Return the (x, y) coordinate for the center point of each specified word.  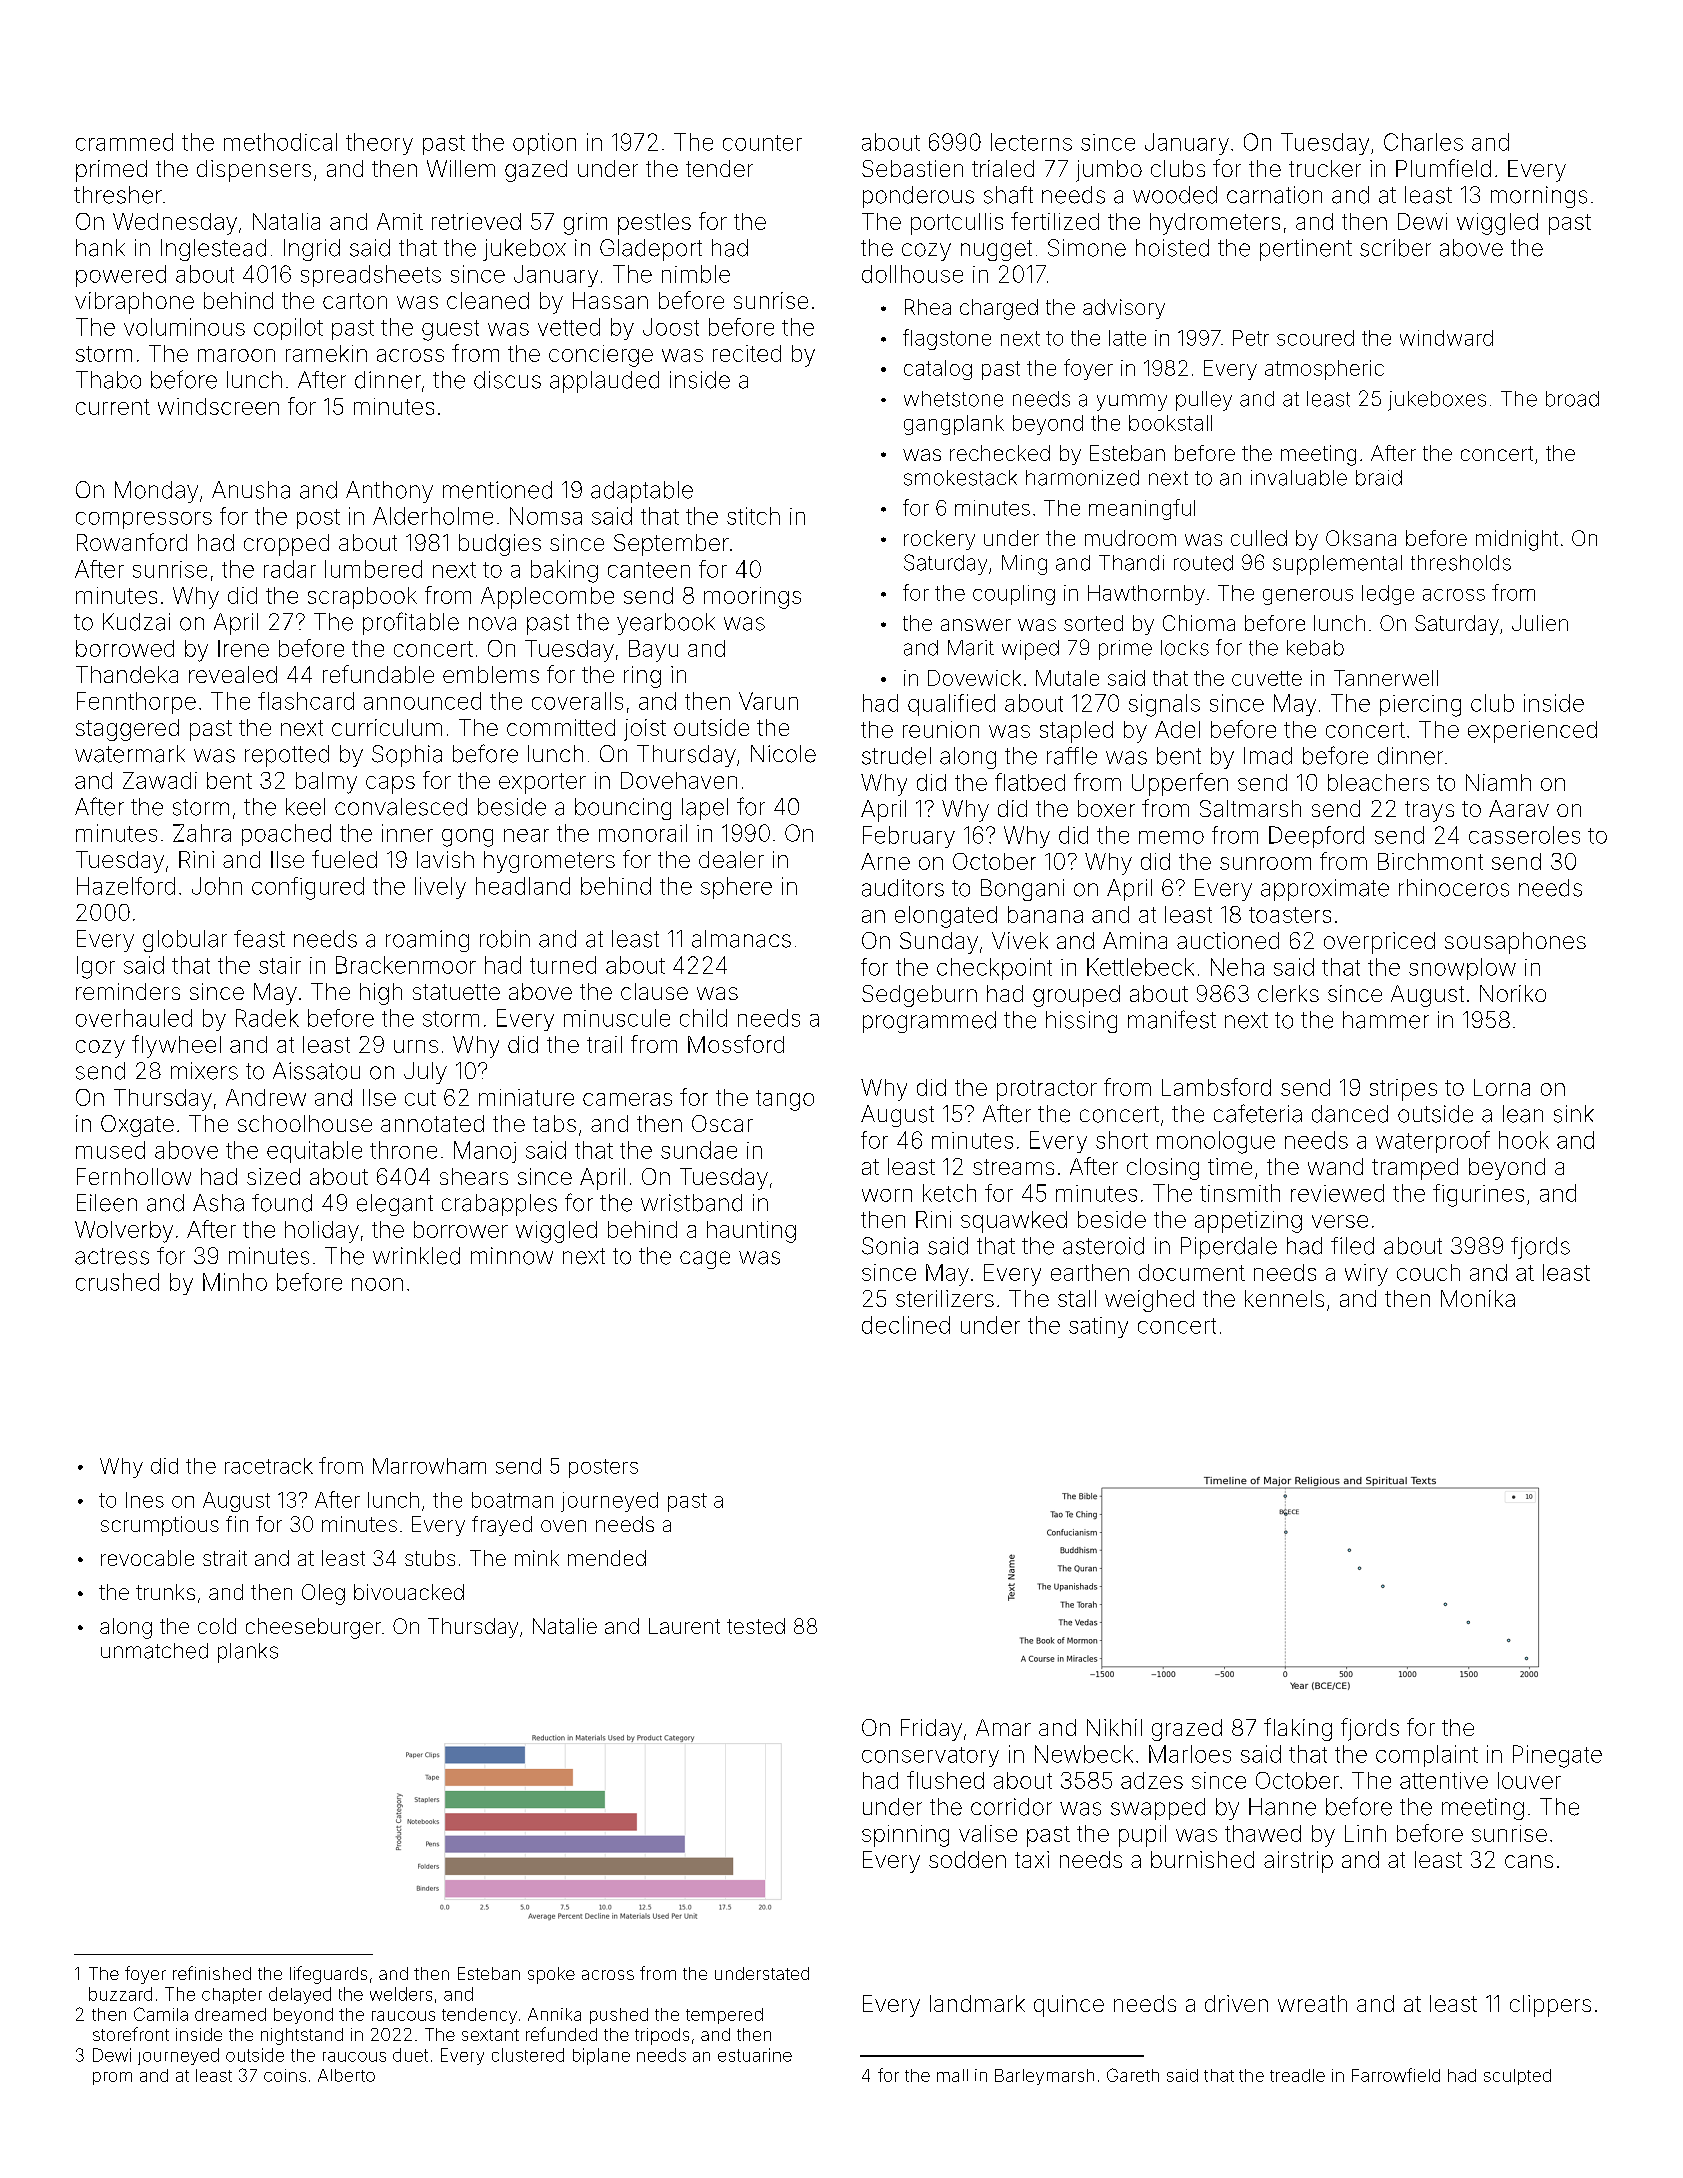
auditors (903, 888)
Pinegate (1557, 1756)
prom (112, 2078)
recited (747, 353)
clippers (1550, 2006)
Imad (1268, 756)
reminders (128, 991)
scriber (1395, 248)
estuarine (755, 2055)
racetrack (269, 1466)
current (113, 407)
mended (607, 1558)
